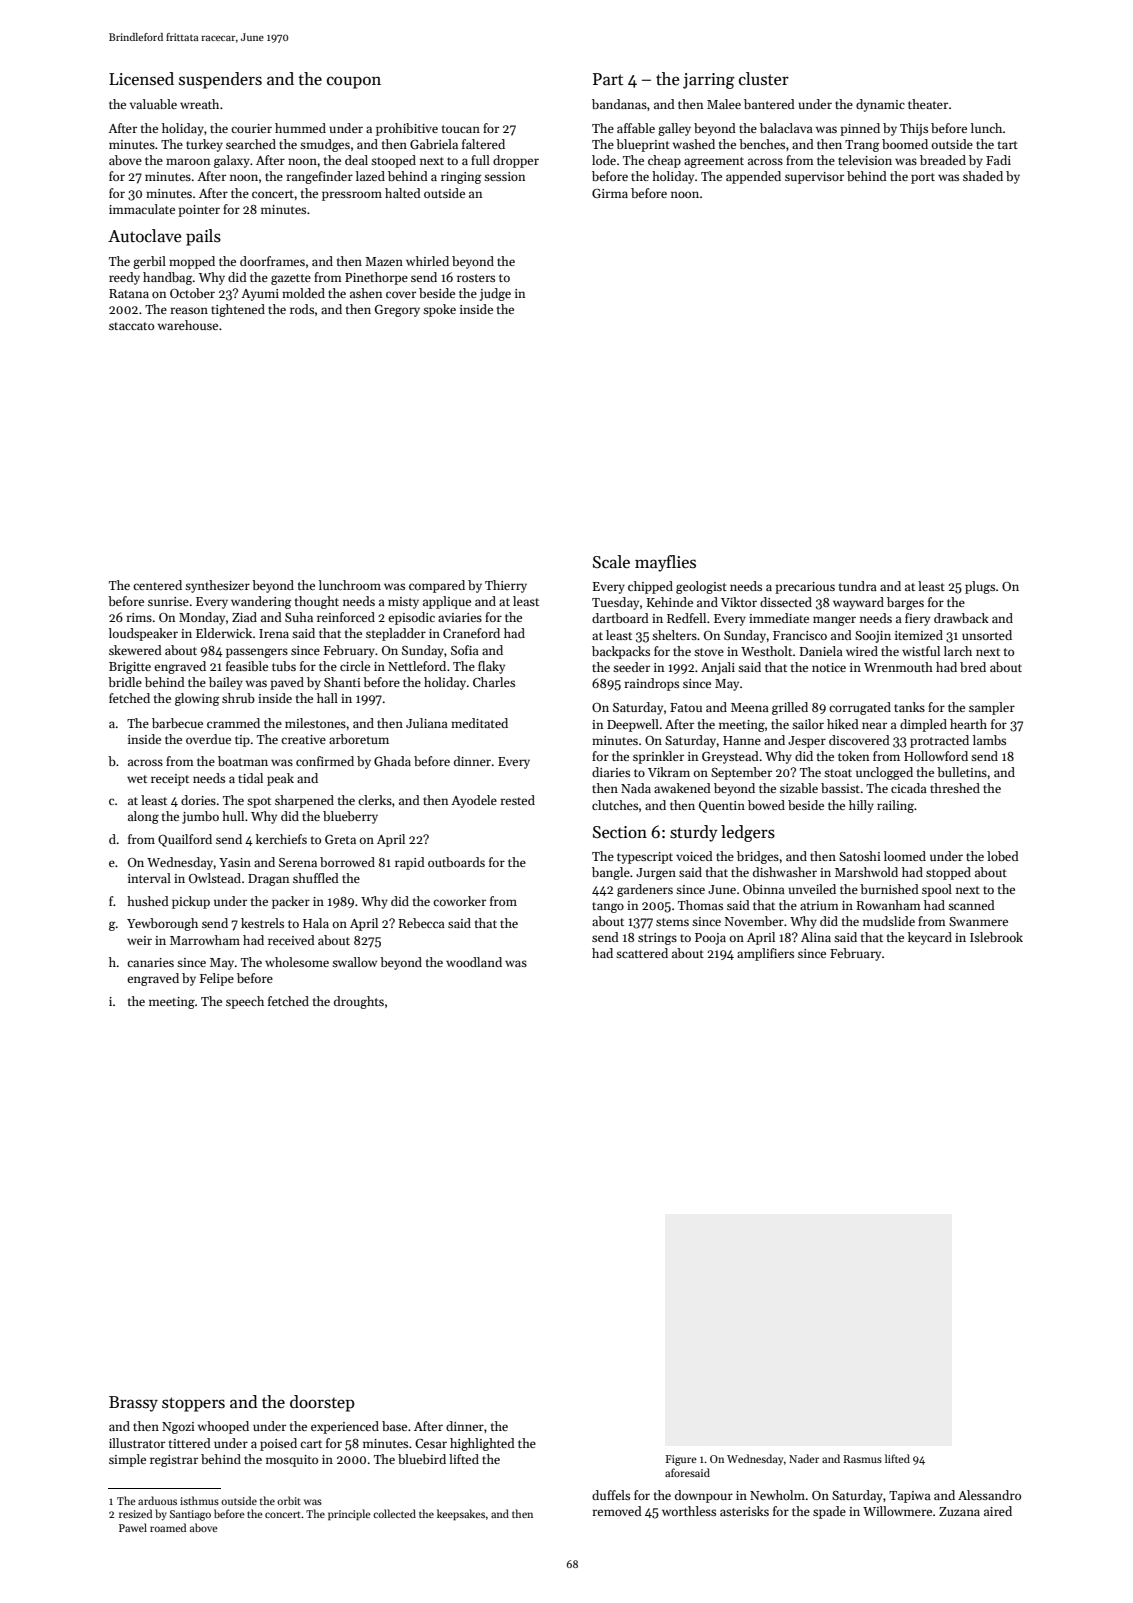 This document has height=1603, width=1133. What do you see at coordinates (474, 962) in the document?
I see `woodland` at bounding box center [474, 962].
